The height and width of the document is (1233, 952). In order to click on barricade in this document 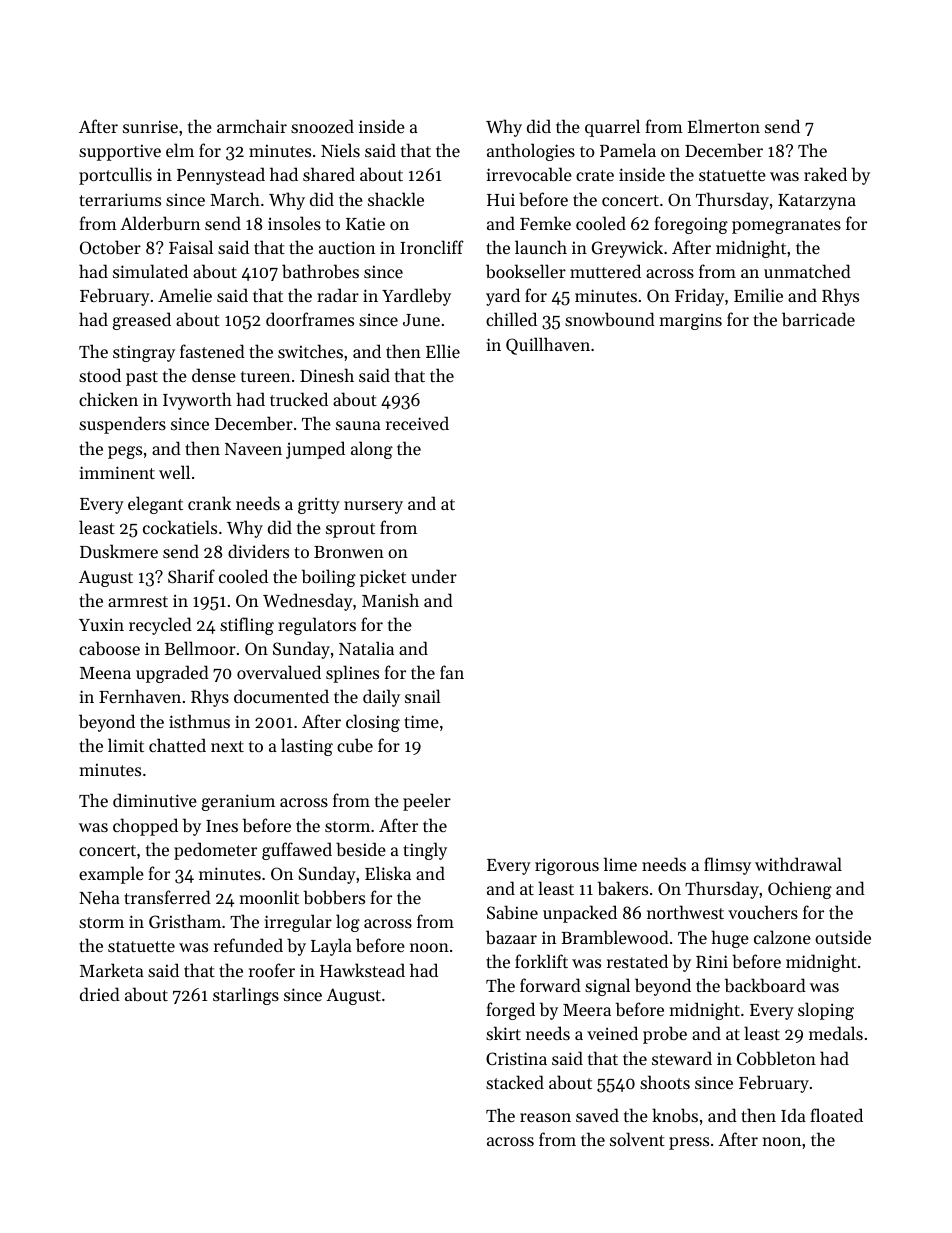, I will do `click(818, 319)`.
